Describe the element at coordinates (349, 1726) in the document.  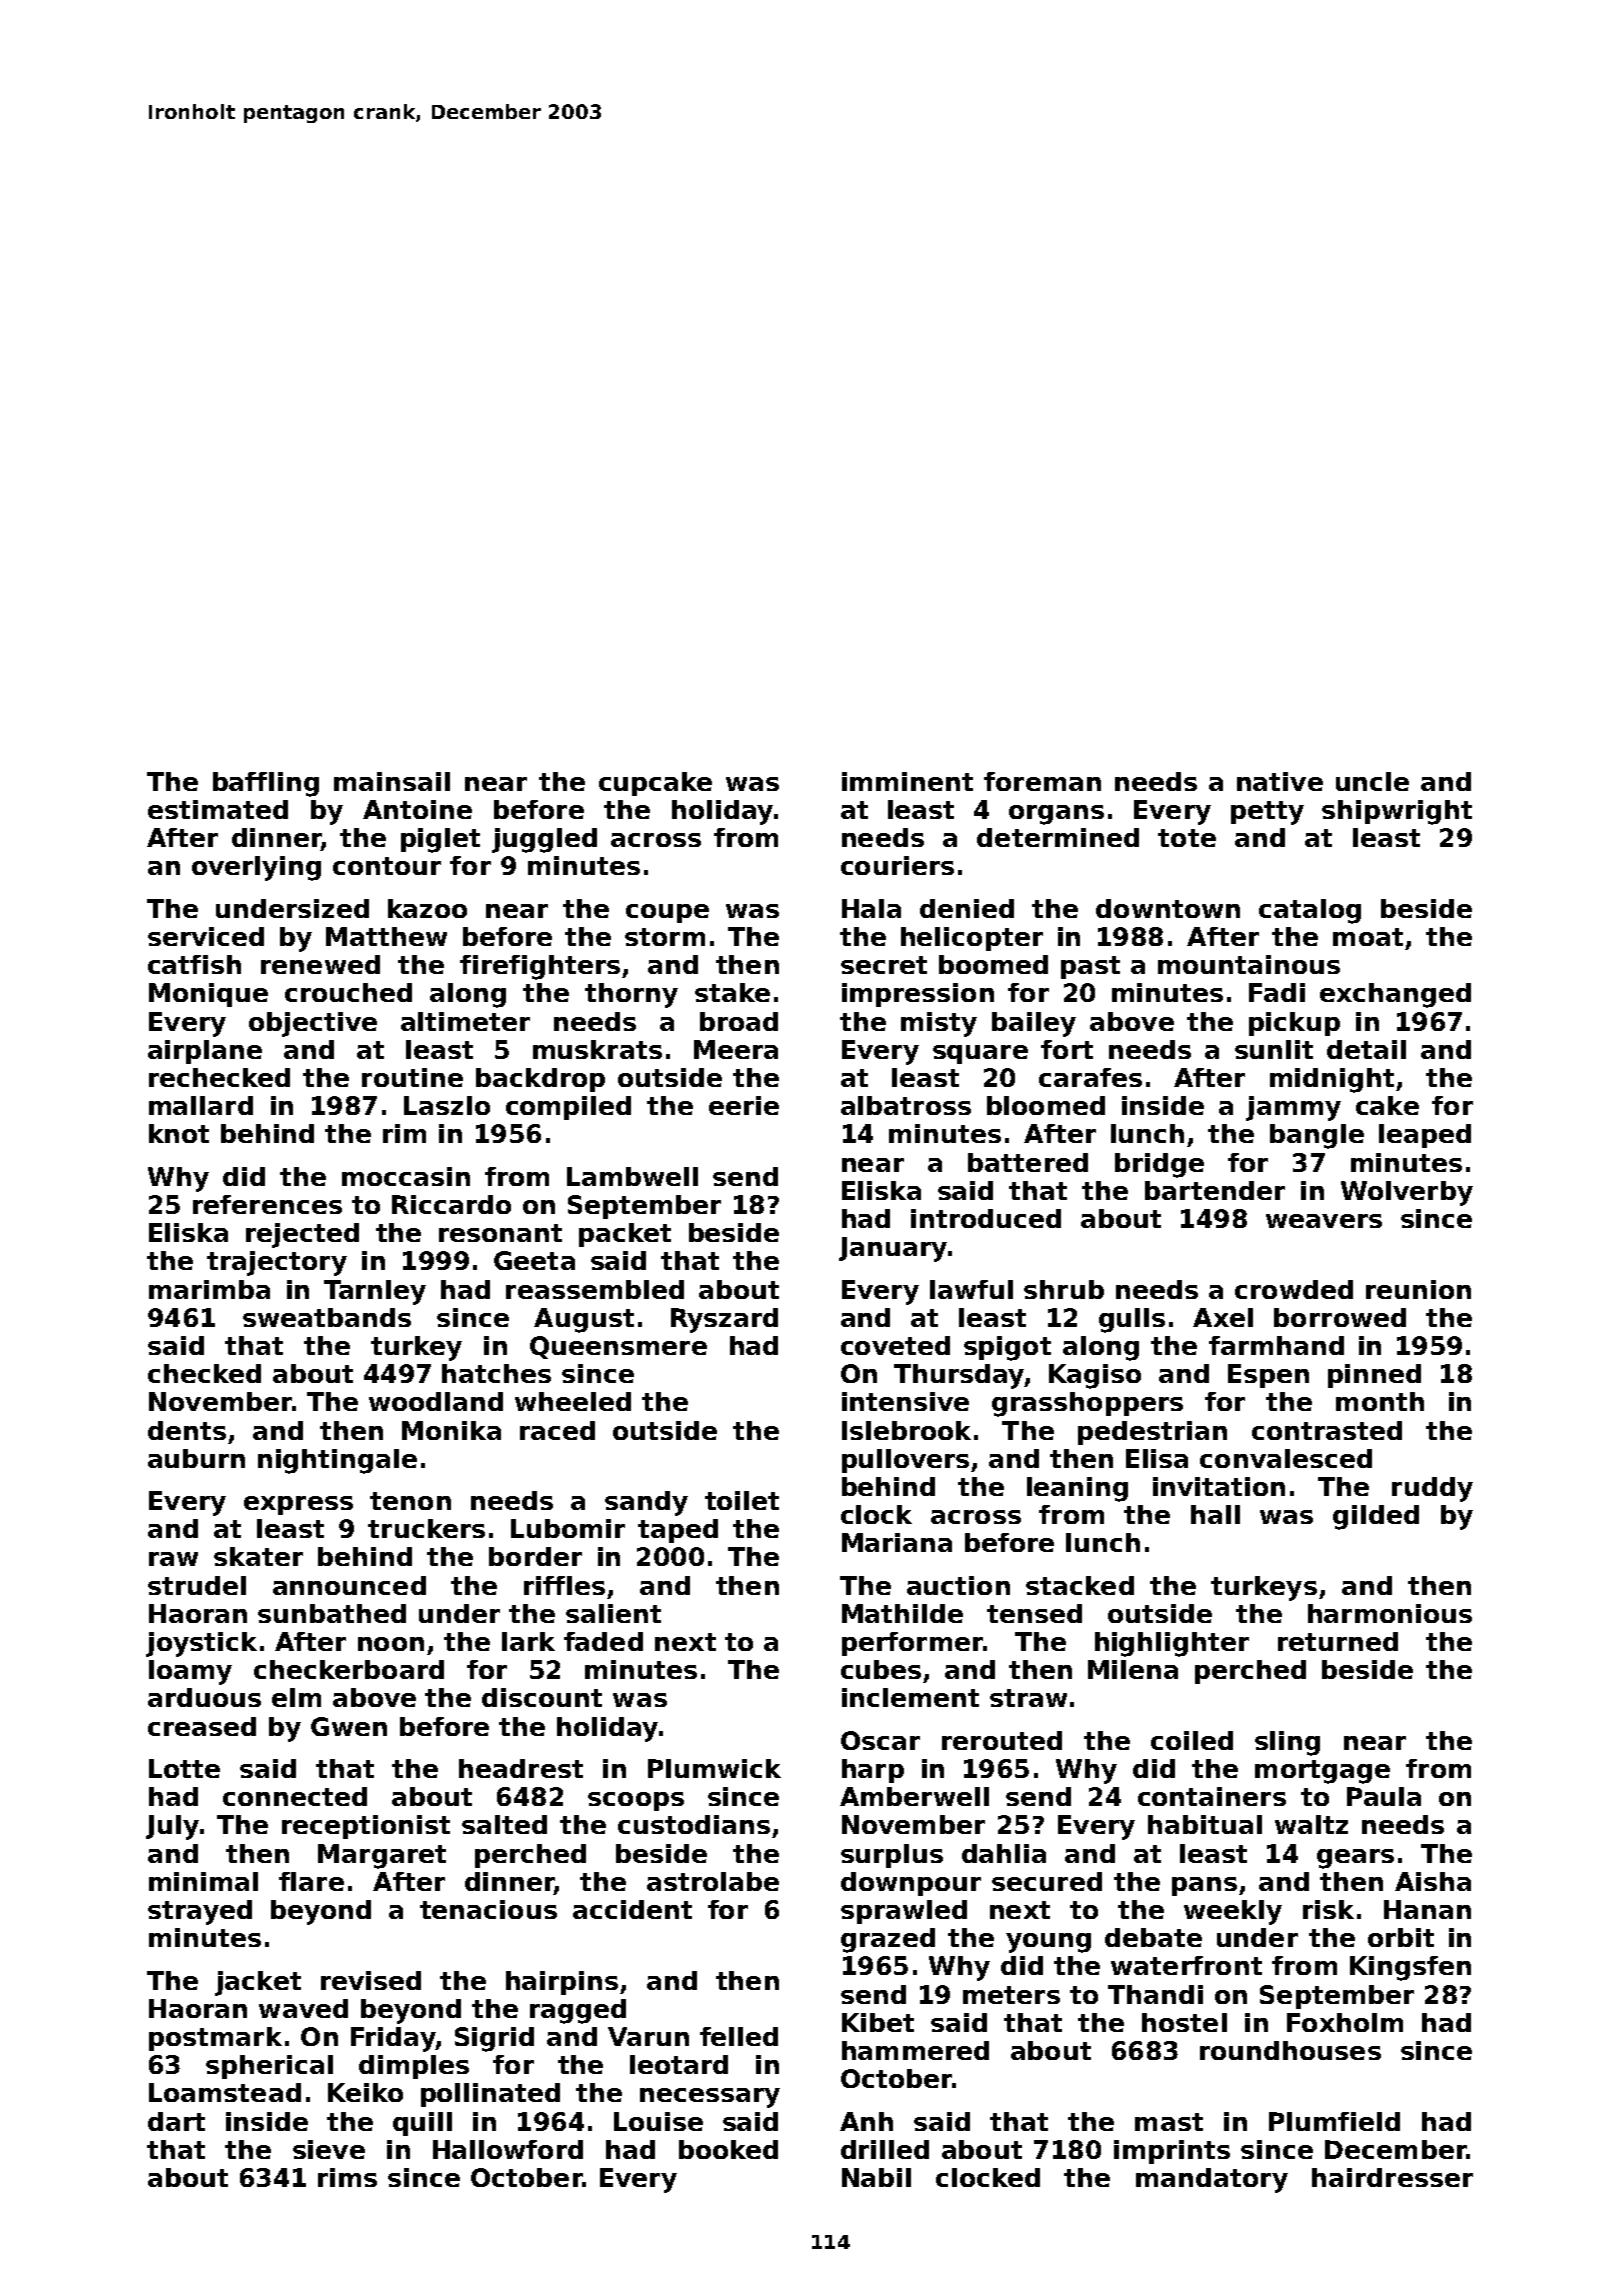
I see `Gwen` at that location.
